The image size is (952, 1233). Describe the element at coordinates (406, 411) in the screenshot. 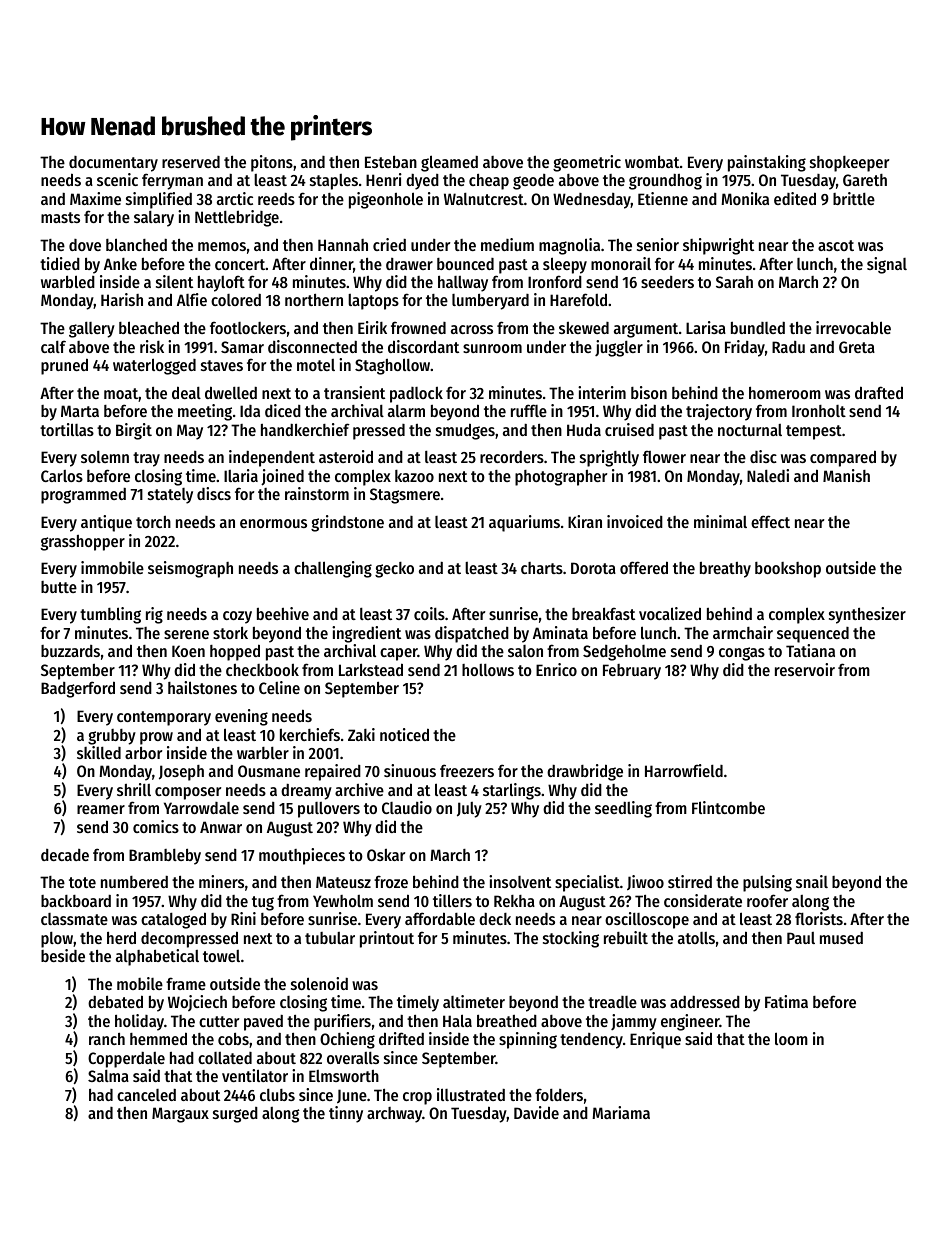

I see `alarm` at that location.
